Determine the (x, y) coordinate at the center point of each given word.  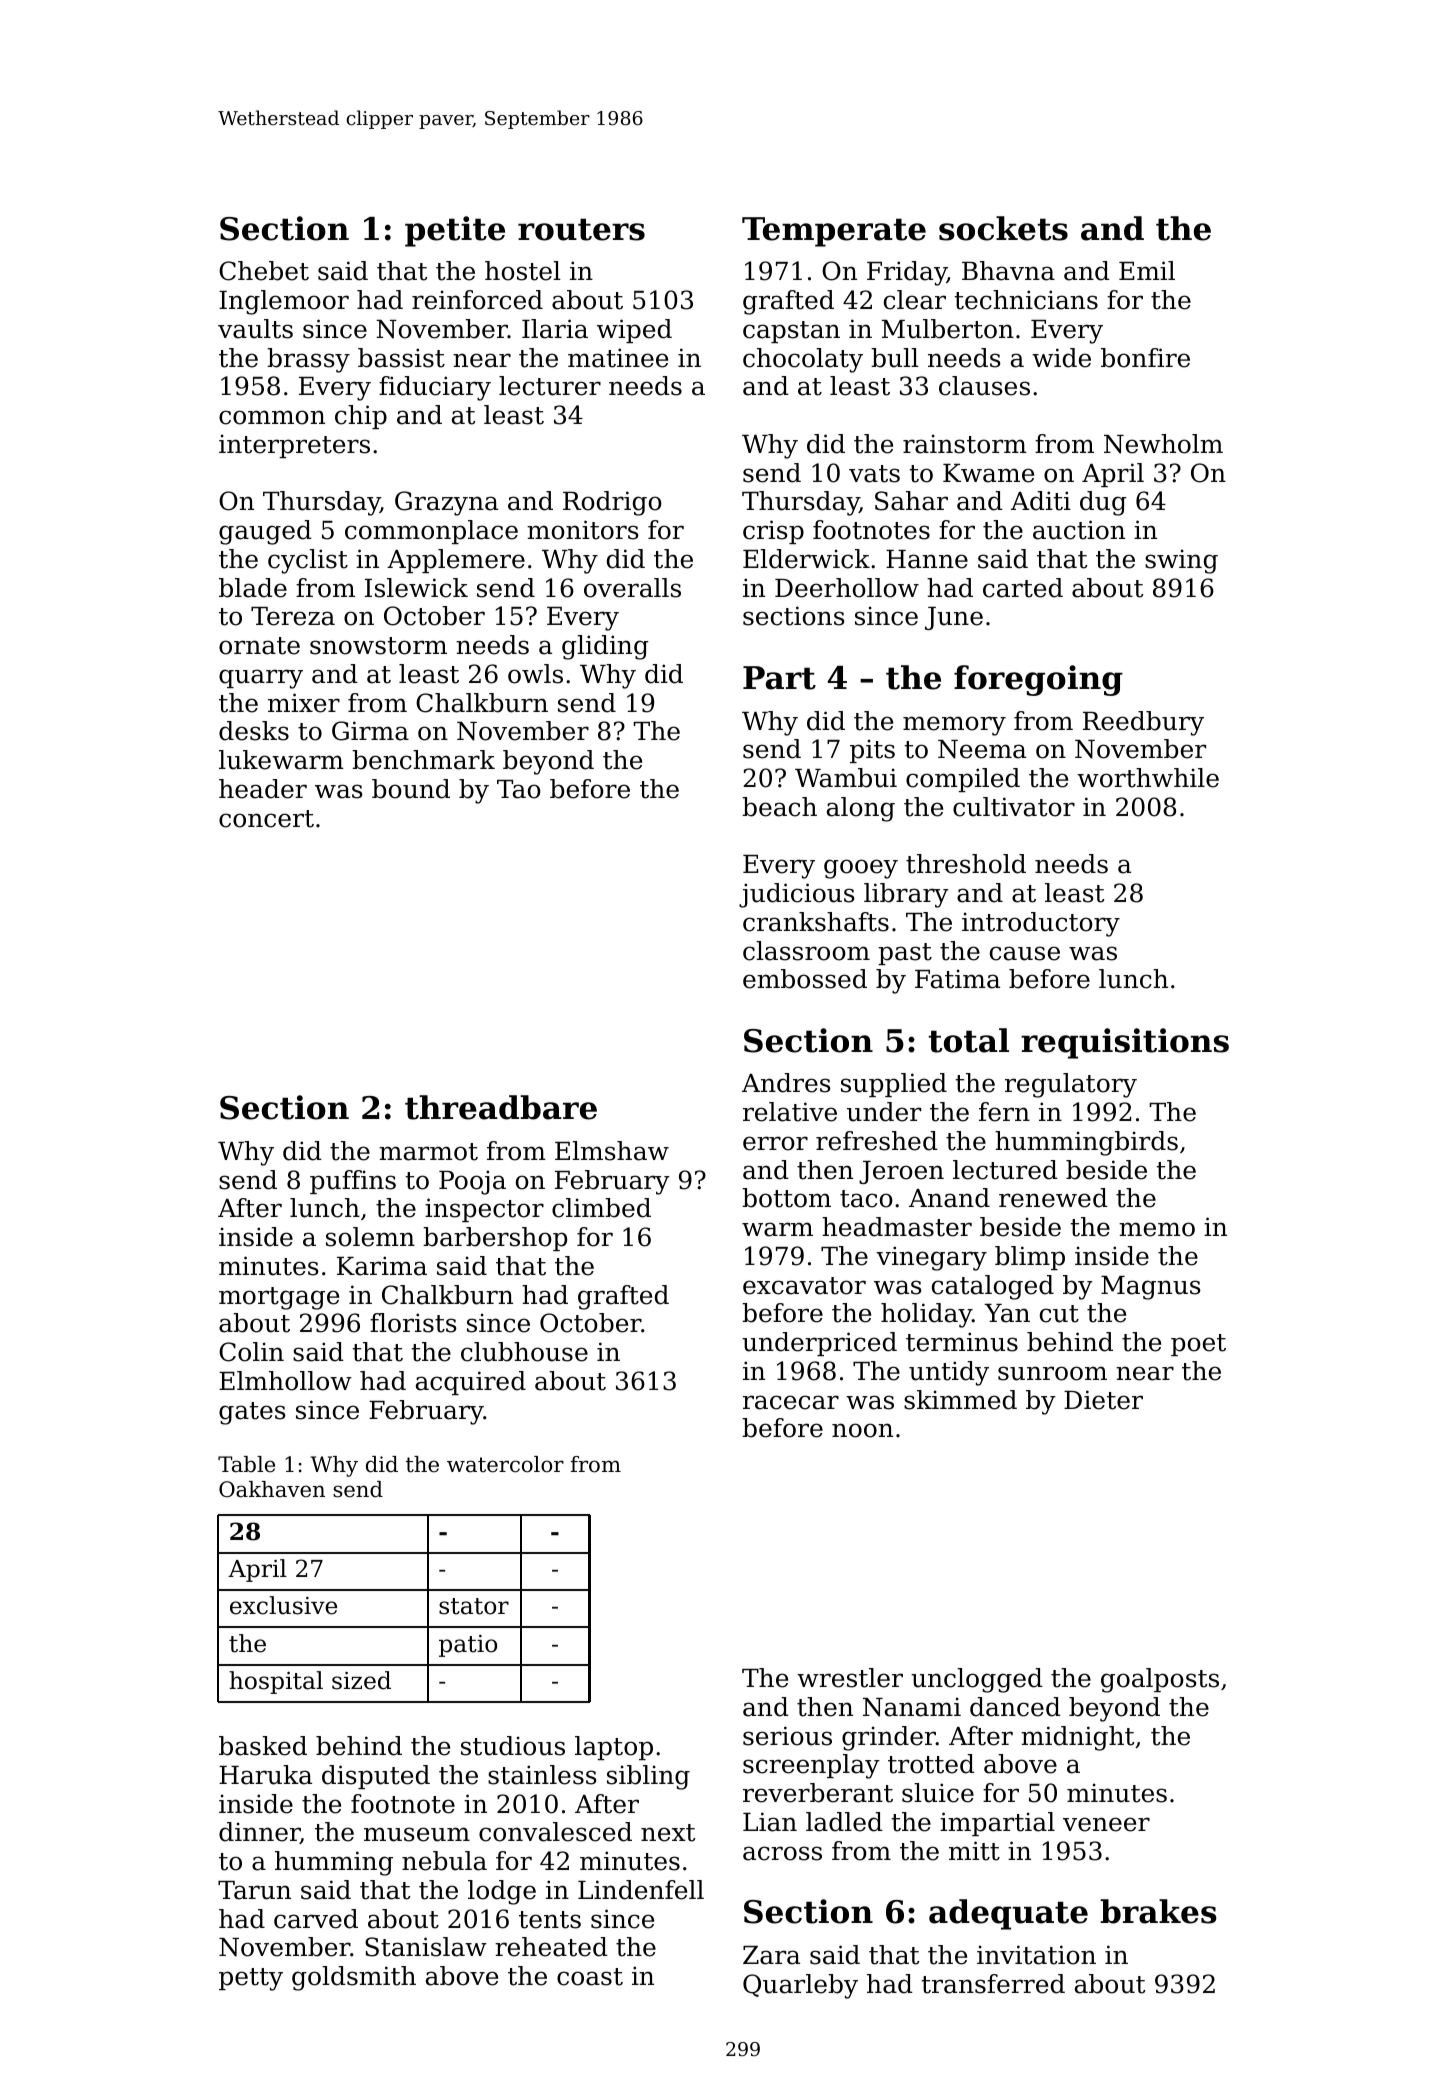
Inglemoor (284, 302)
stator (474, 1606)
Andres (786, 1083)
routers (581, 229)
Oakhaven (272, 1489)
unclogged (977, 1680)
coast (590, 1977)
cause (1025, 953)
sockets (1003, 228)
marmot (428, 1152)
